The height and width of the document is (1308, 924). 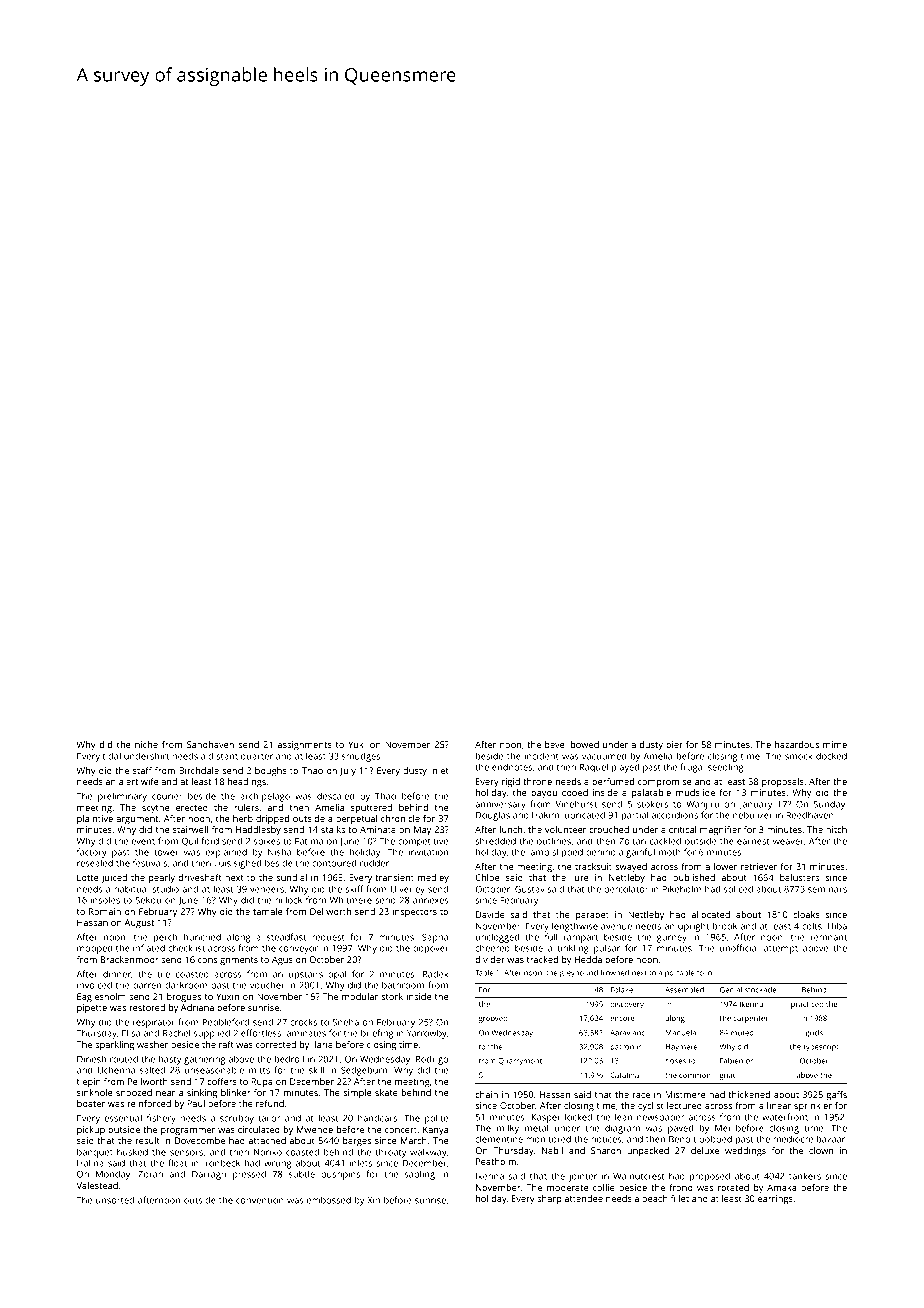 What do you see at coordinates (486, 1094) in the document?
I see `chain` at bounding box center [486, 1094].
